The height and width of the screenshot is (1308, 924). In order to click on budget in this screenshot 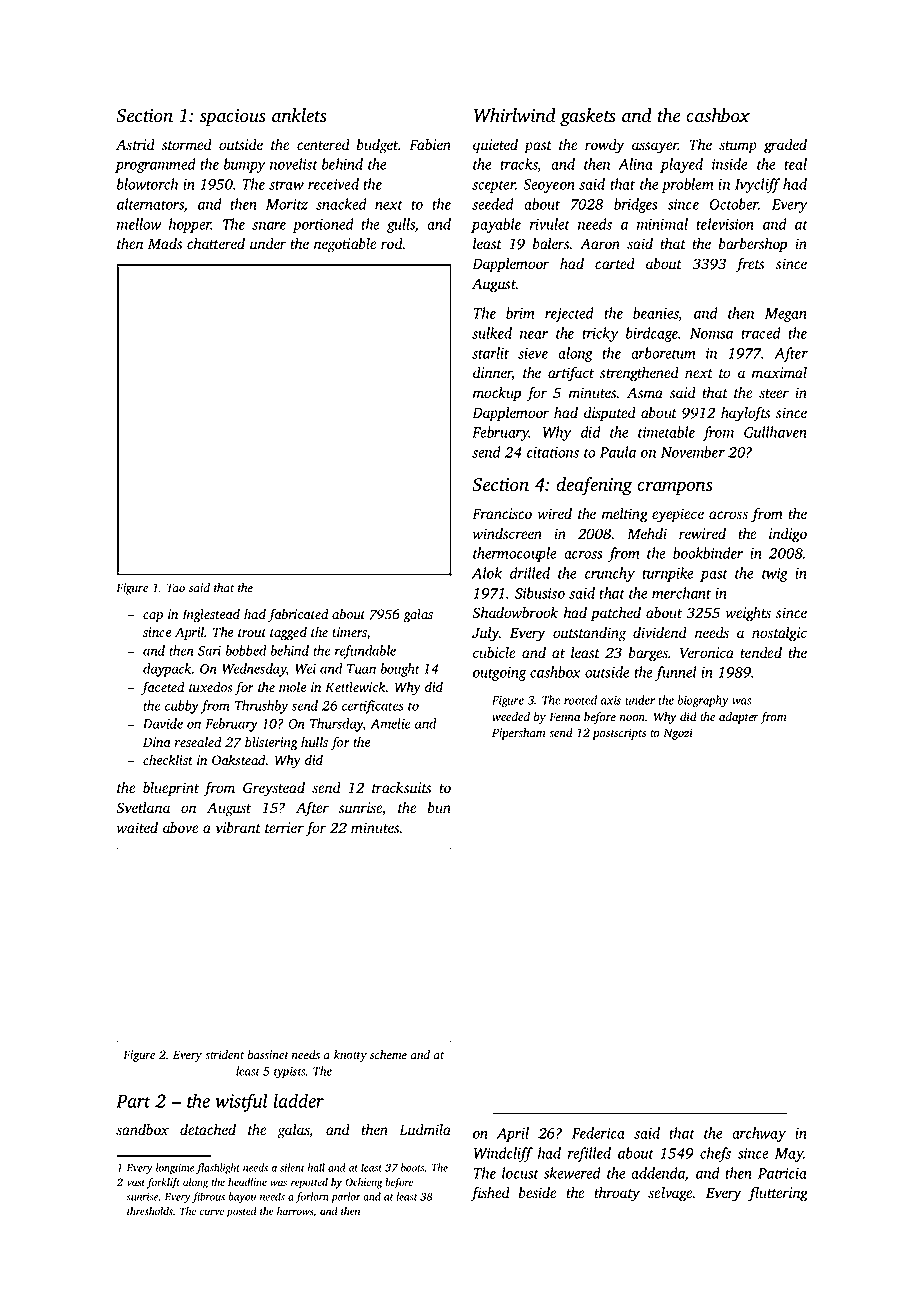, I will do `click(378, 146)`.
